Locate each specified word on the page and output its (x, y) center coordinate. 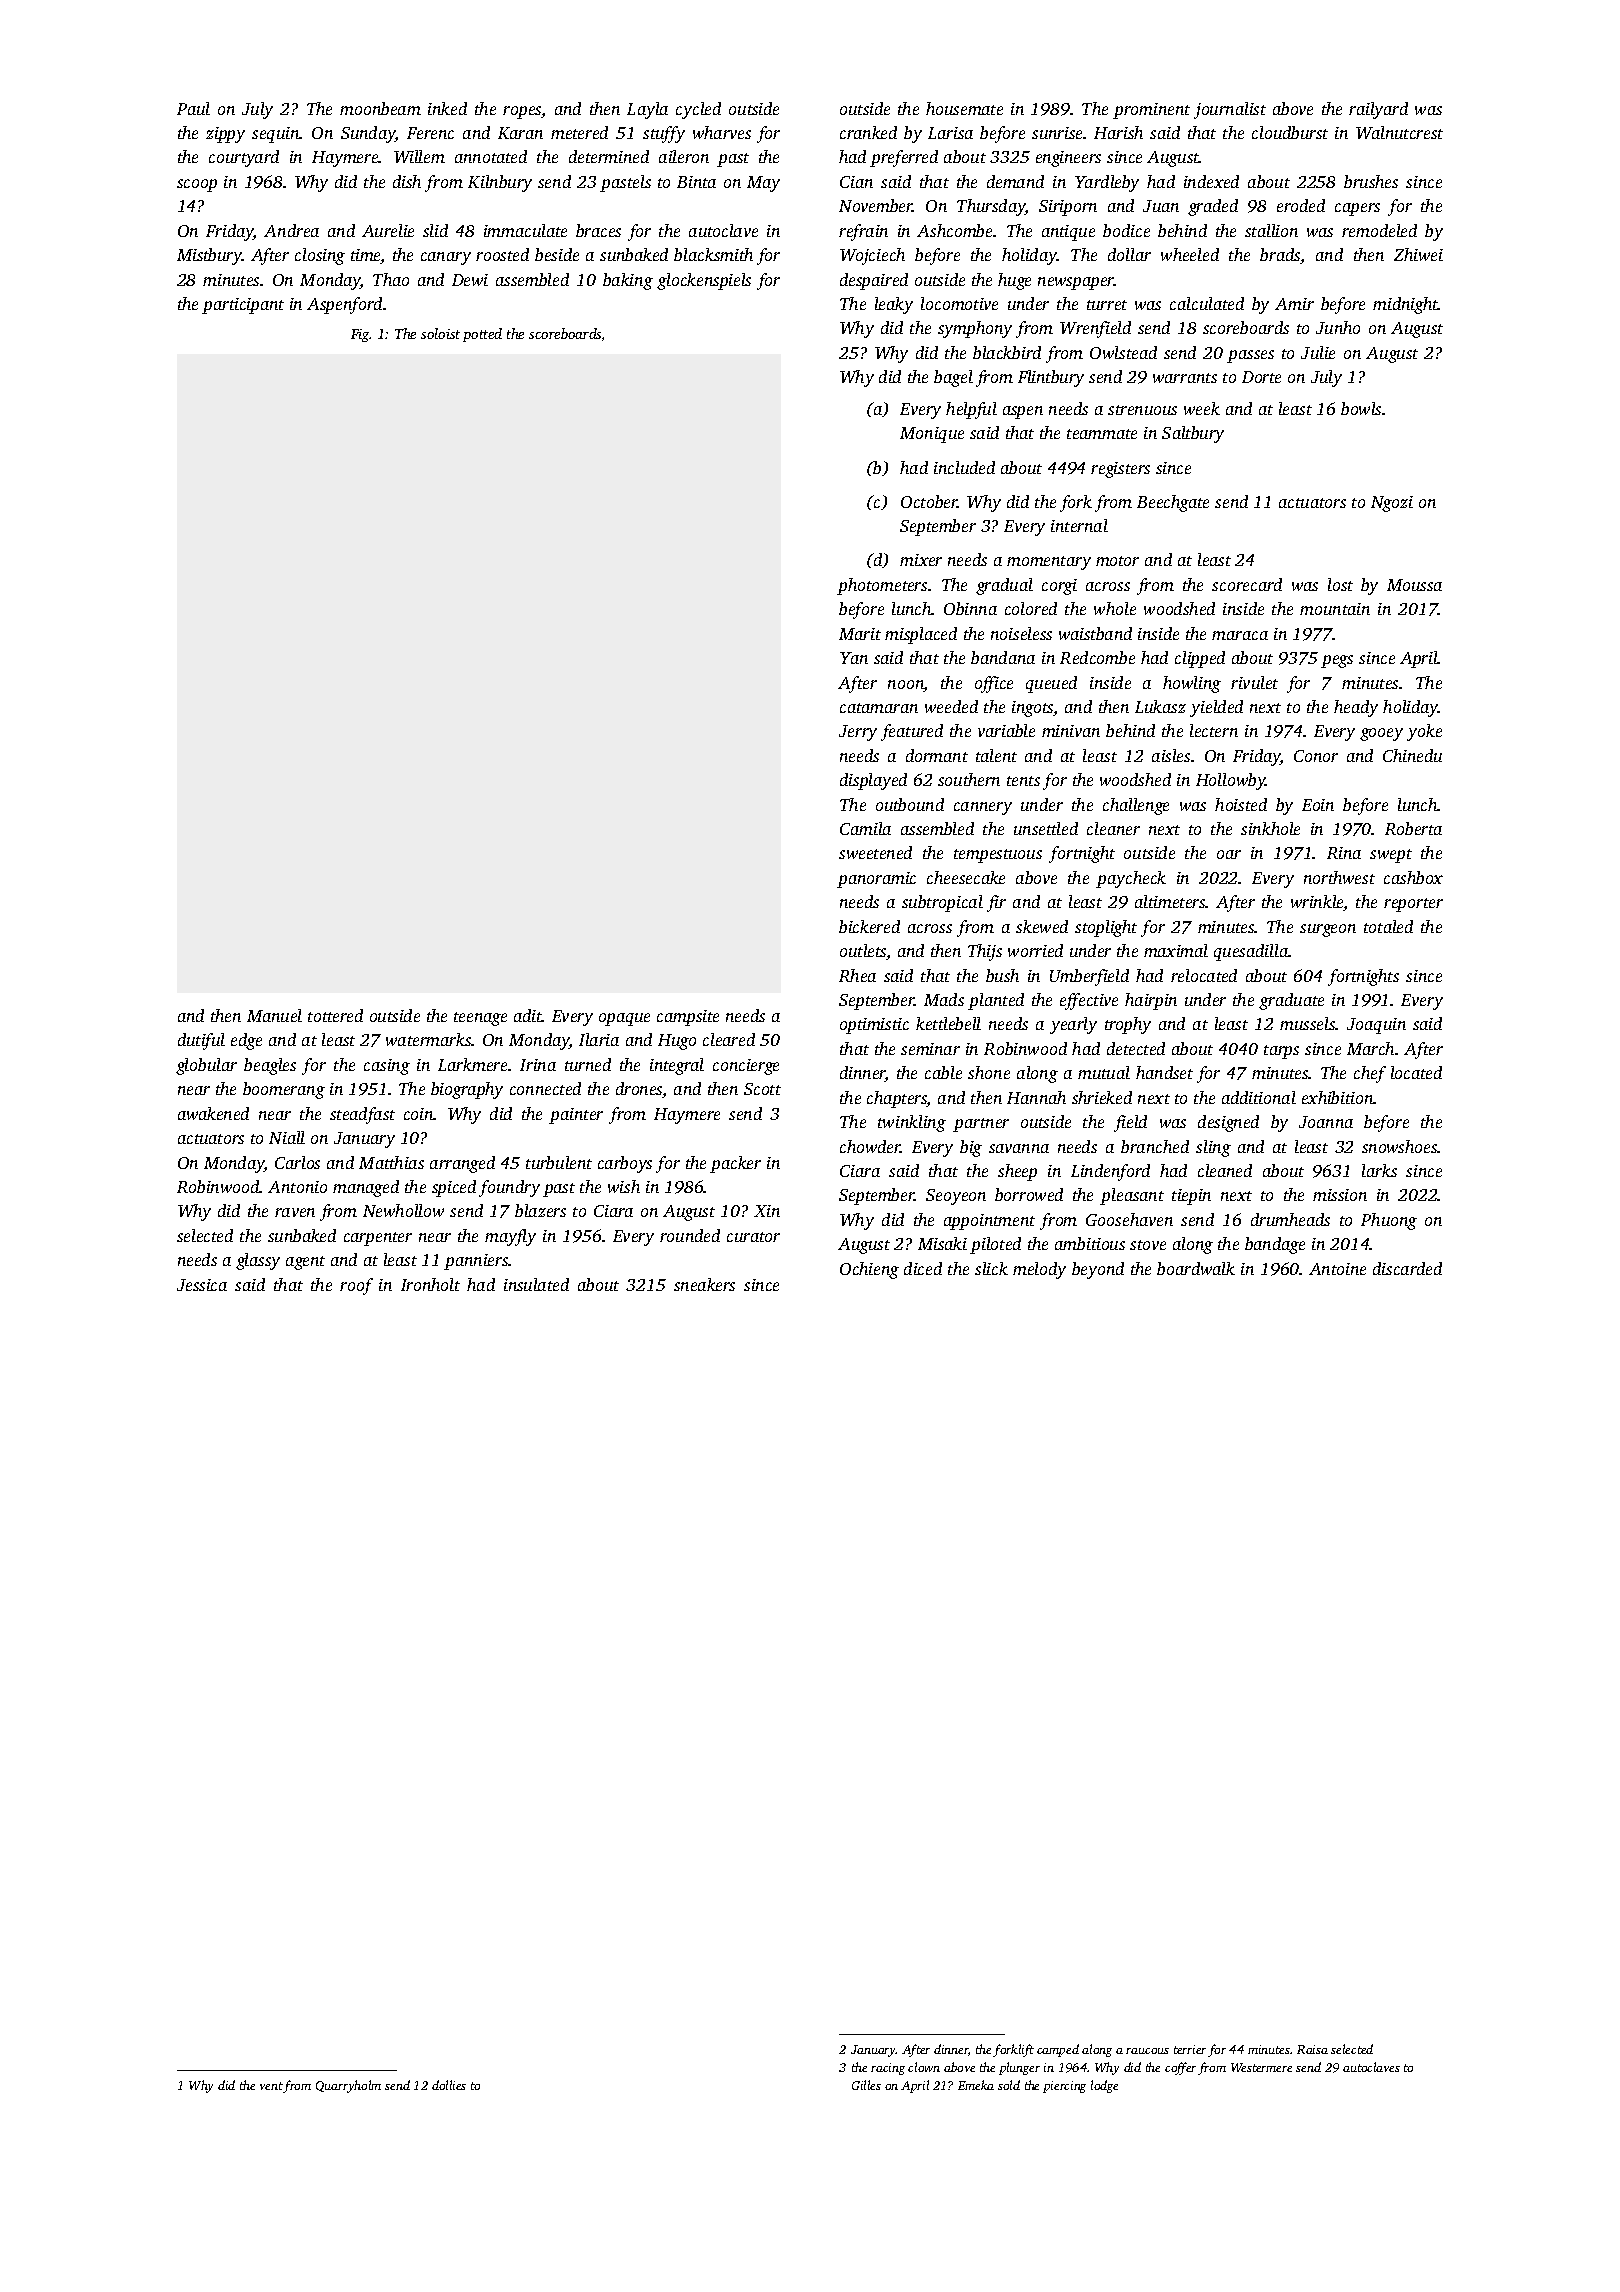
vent (271, 2086)
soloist (440, 333)
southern (969, 779)
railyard (1378, 110)
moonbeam (380, 108)
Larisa (950, 133)
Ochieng (869, 1270)
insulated (536, 1284)
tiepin (1191, 1197)
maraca (1240, 635)
